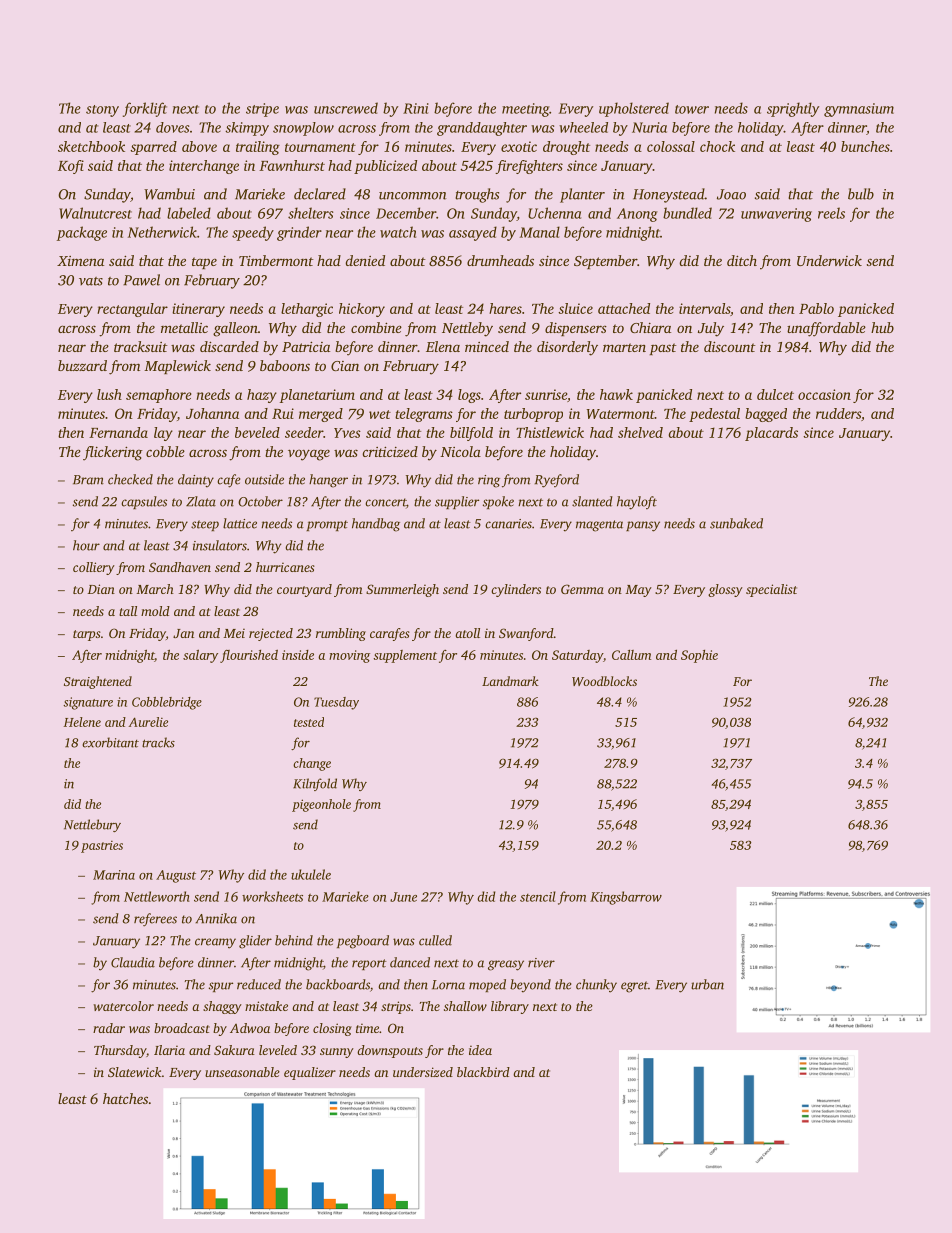  What do you see at coordinates (416, 108) in the page?
I see `Rini` at bounding box center [416, 108].
